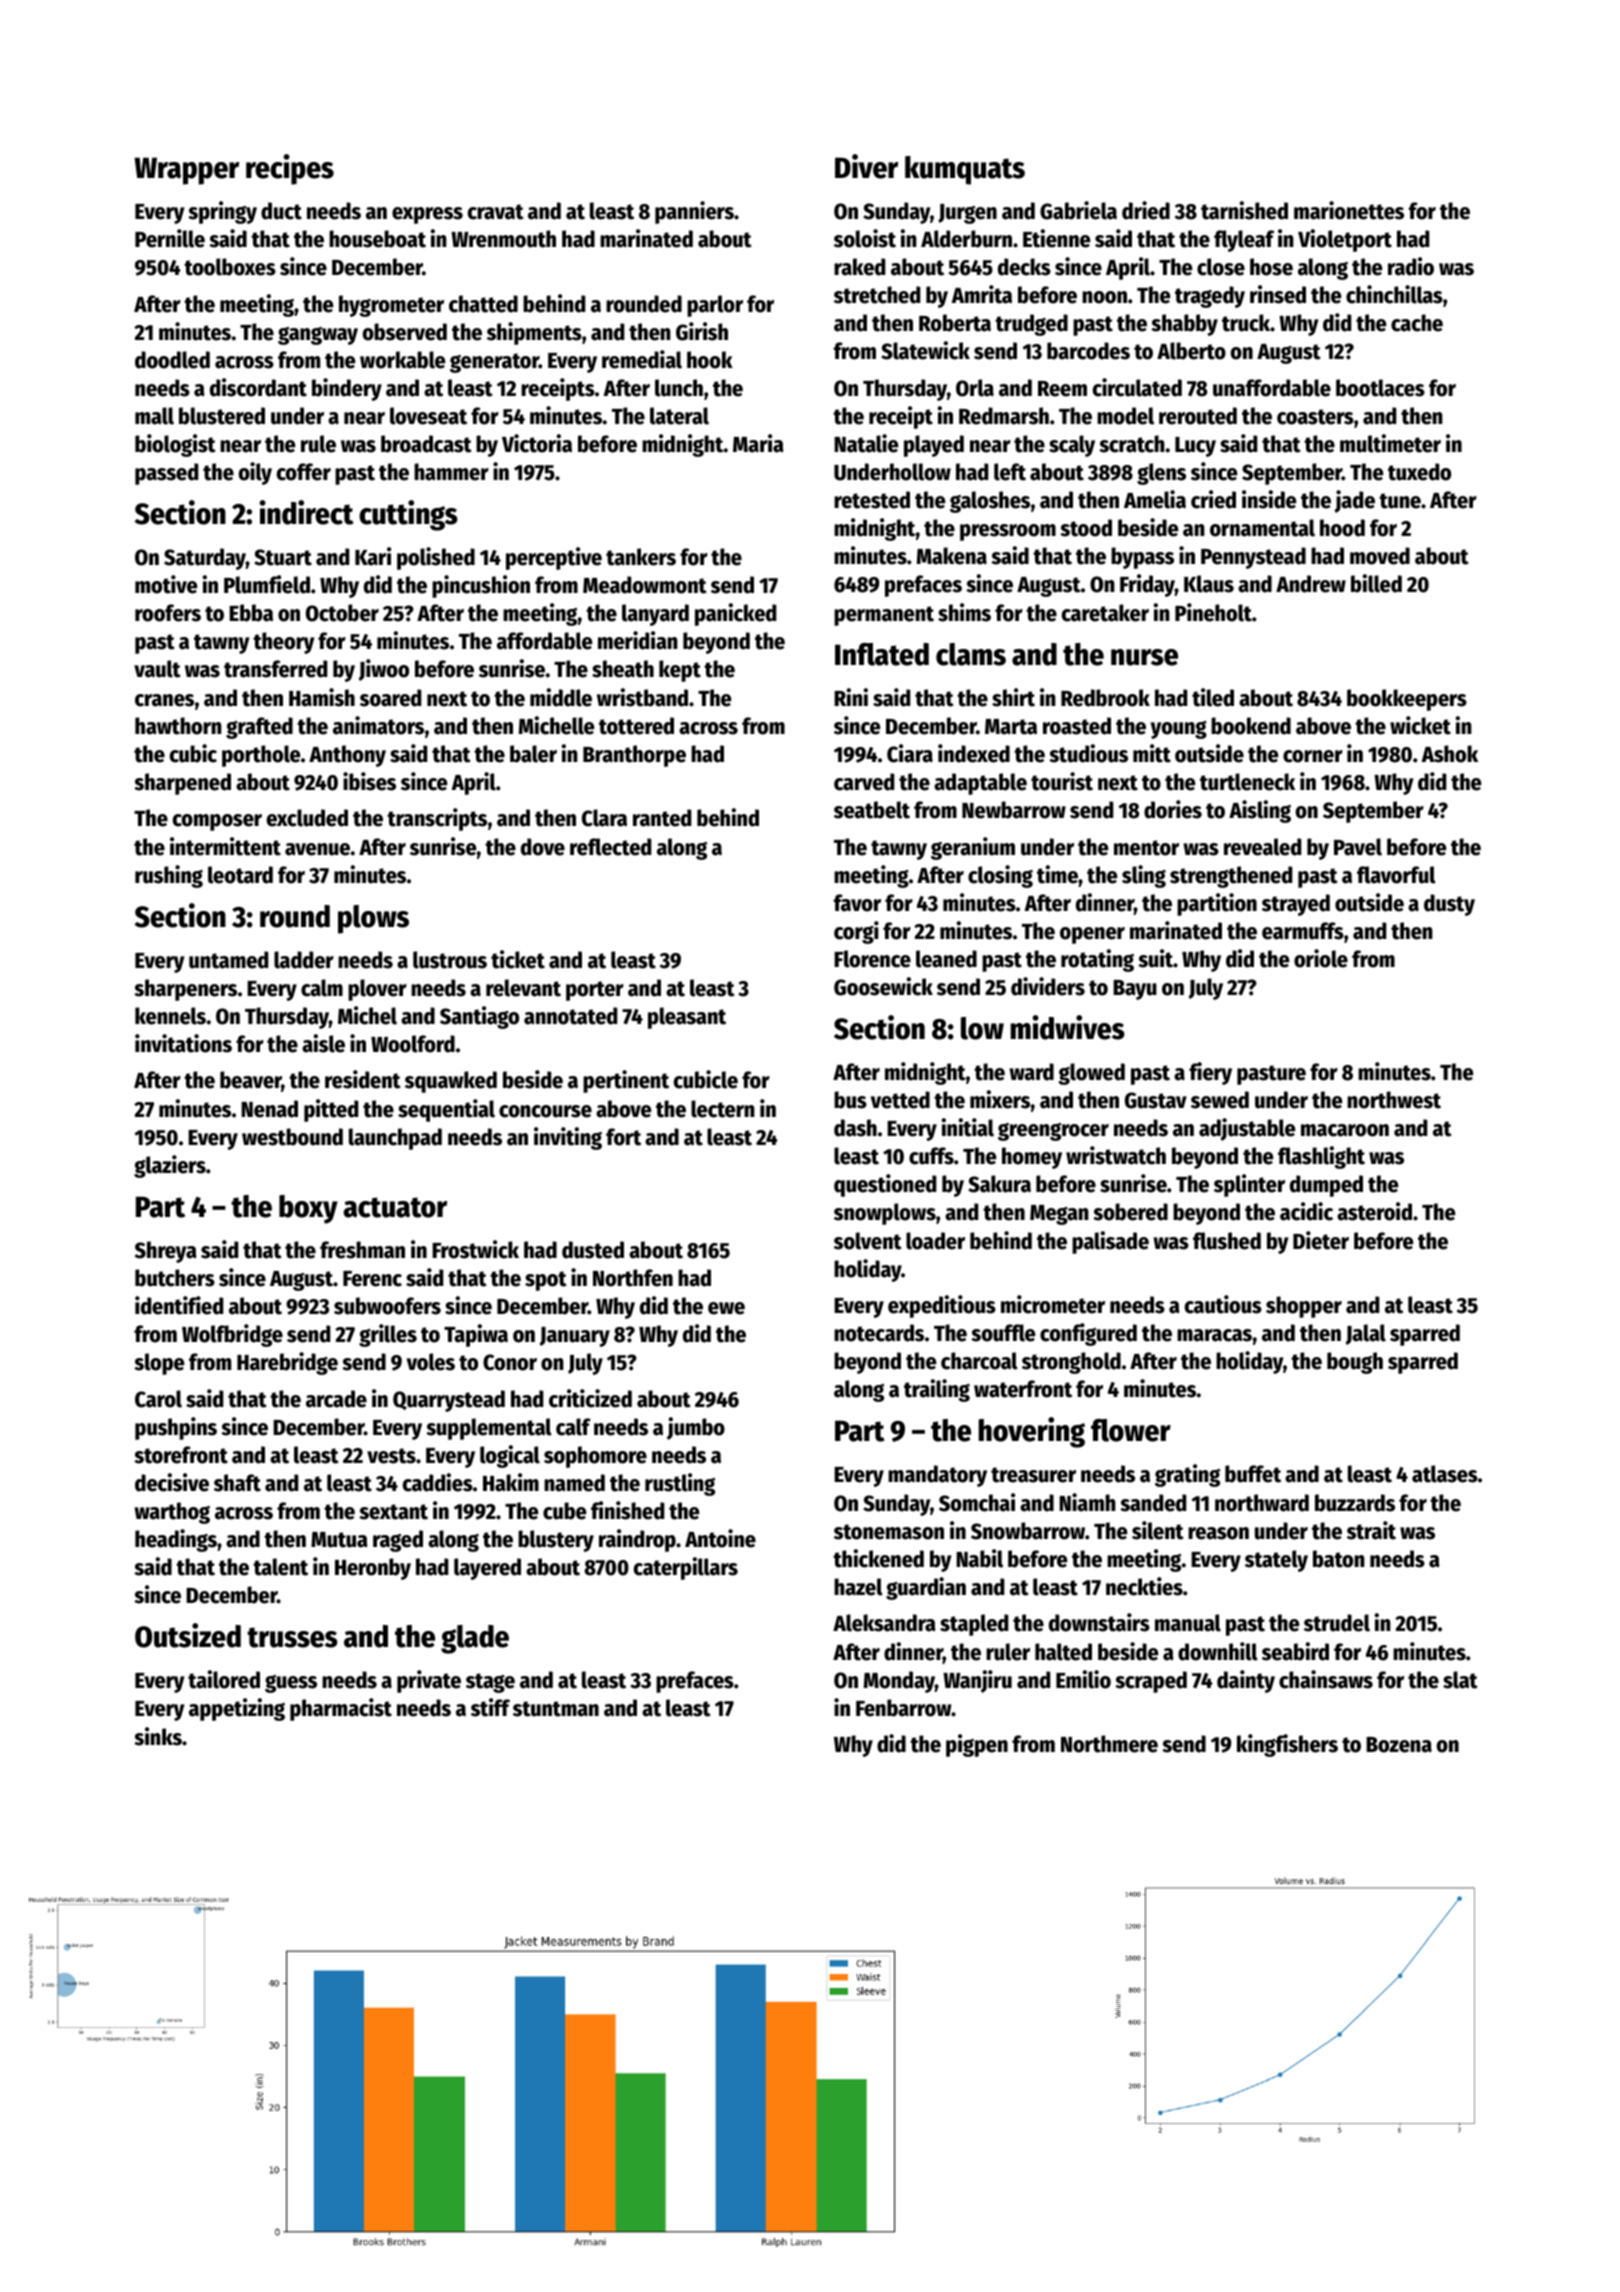 The height and width of the screenshot is (2292, 1620). Describe the element at coordinates (610, 847) in the screenshot. I see `reflected` at that location.
